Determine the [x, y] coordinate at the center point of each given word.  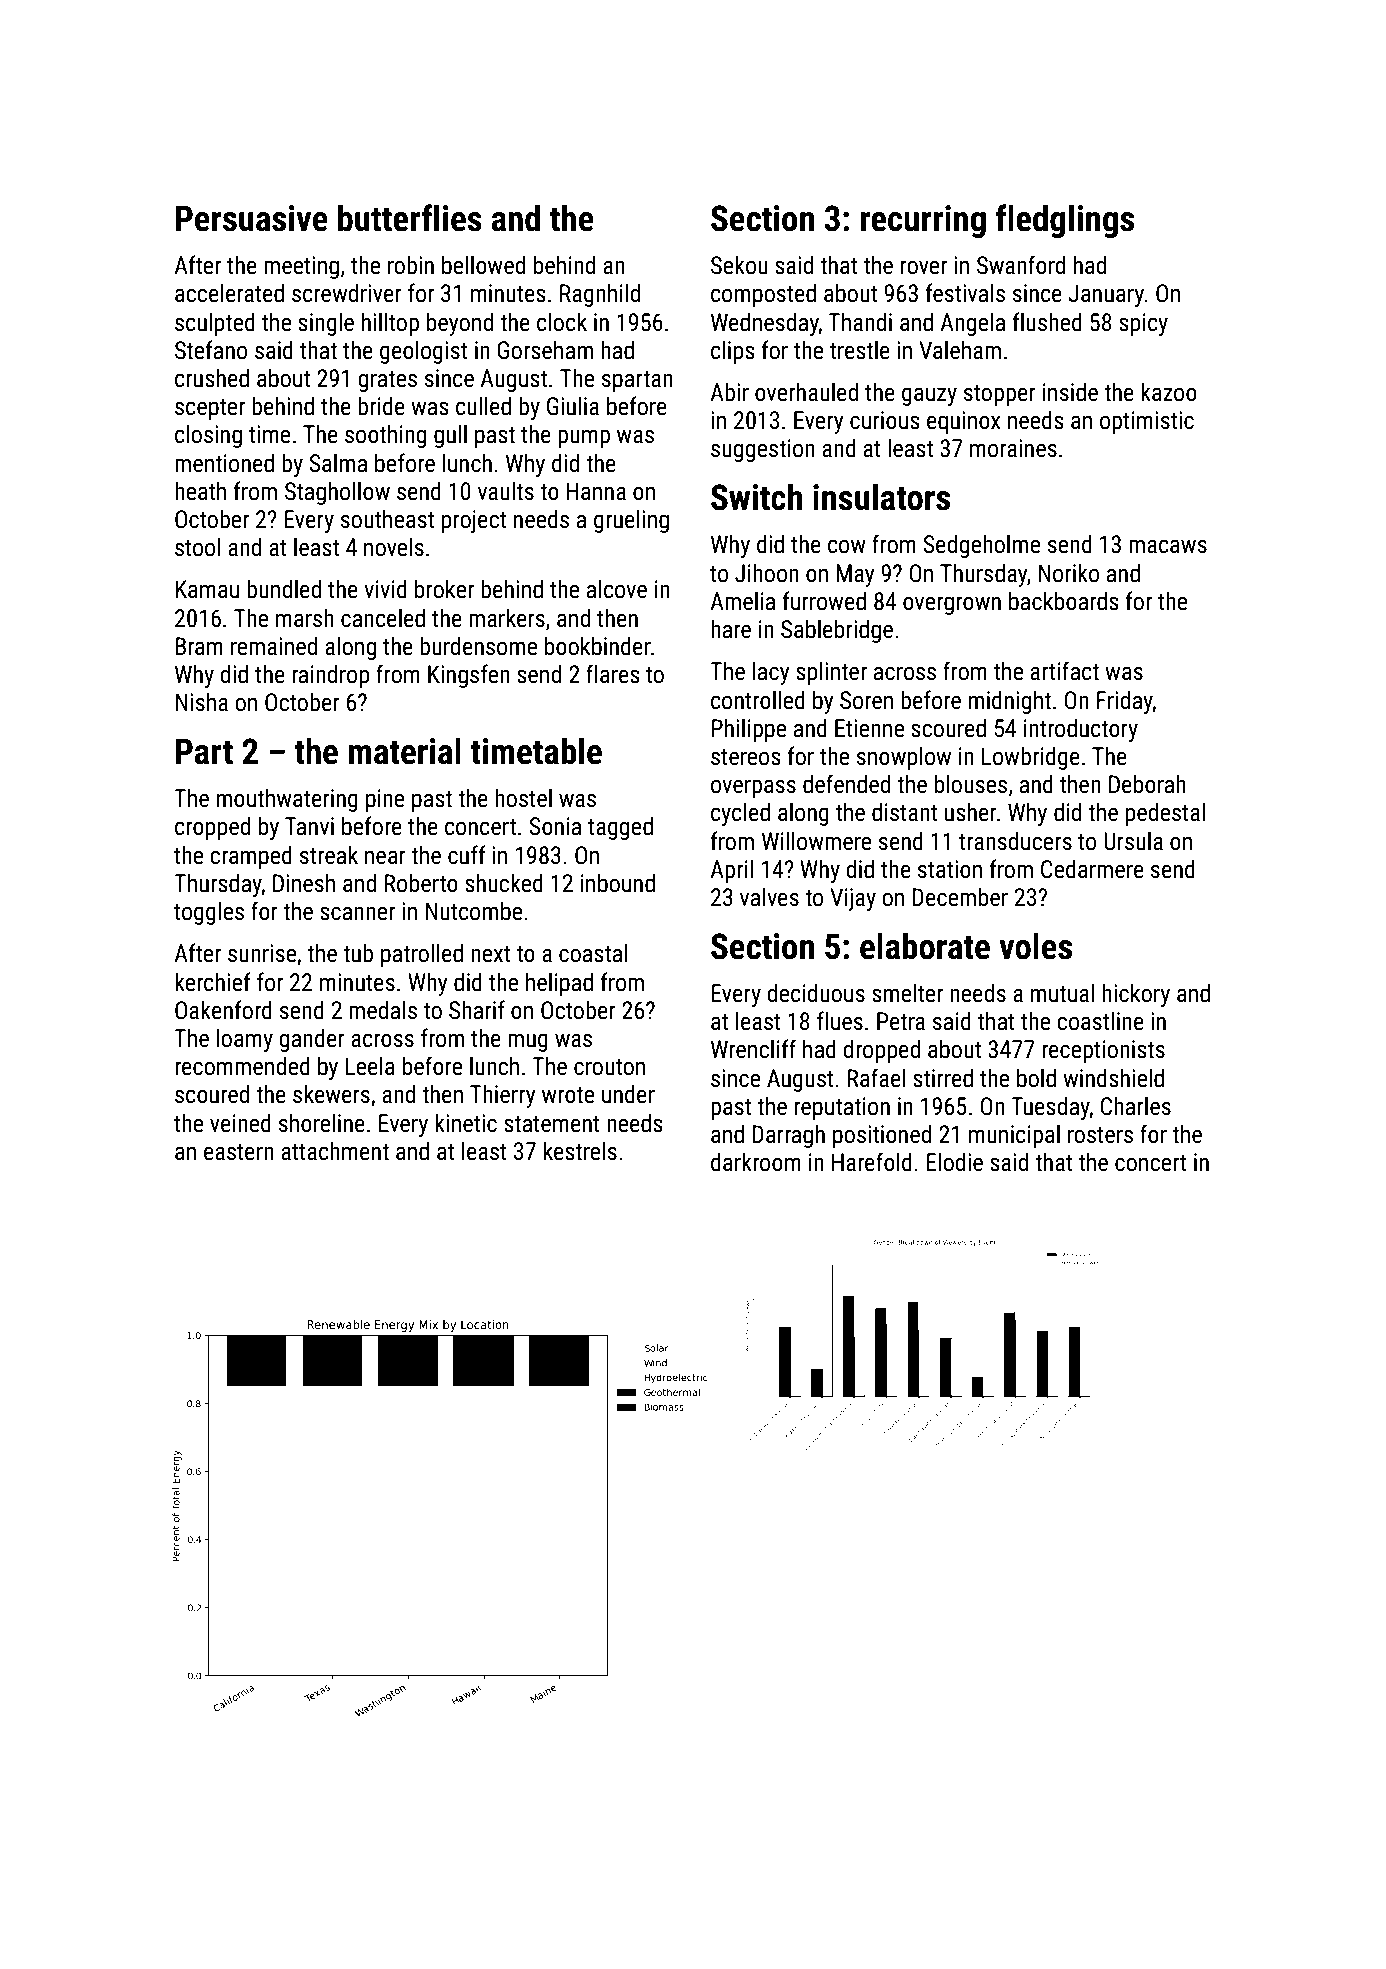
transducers [1015, 841]
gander [312, 1040]
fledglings [1065, 221]
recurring [923, 221]
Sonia [555, 826]
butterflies [410, 218]
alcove [617, 589]
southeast [387, 519]
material [404, 751]
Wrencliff [753, 1049]
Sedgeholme [981, 546]
